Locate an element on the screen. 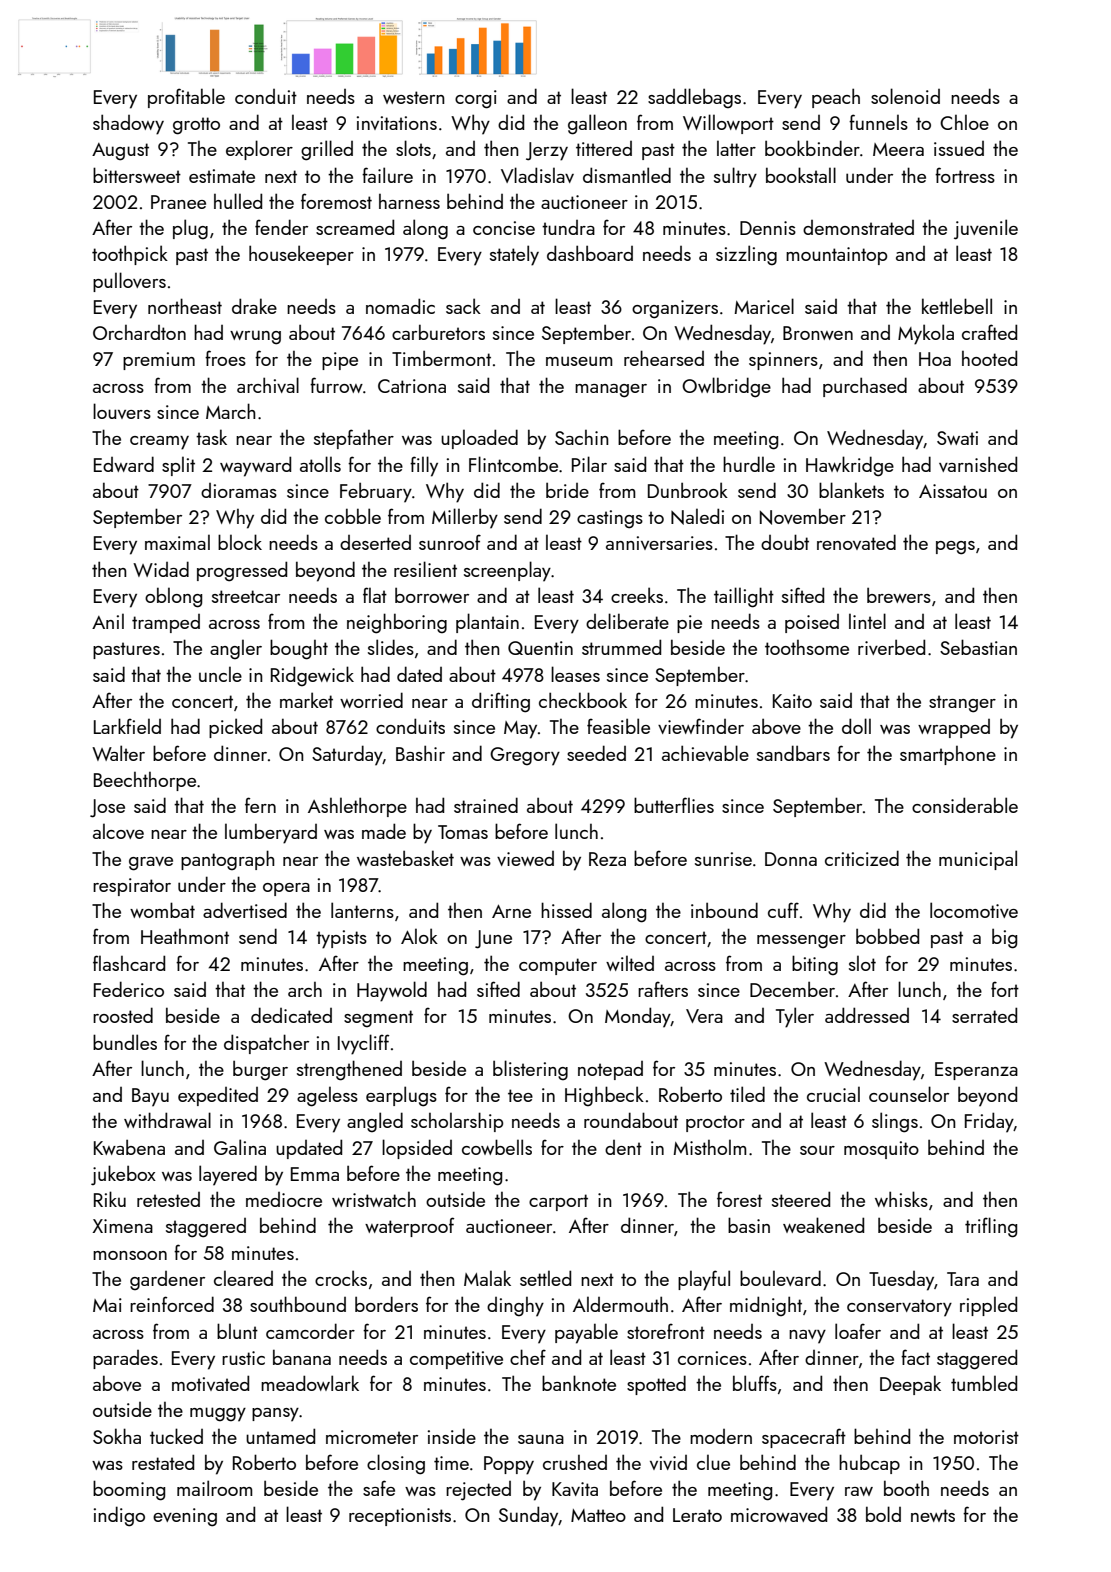  shadowy is located at coordinates (128, 124).
